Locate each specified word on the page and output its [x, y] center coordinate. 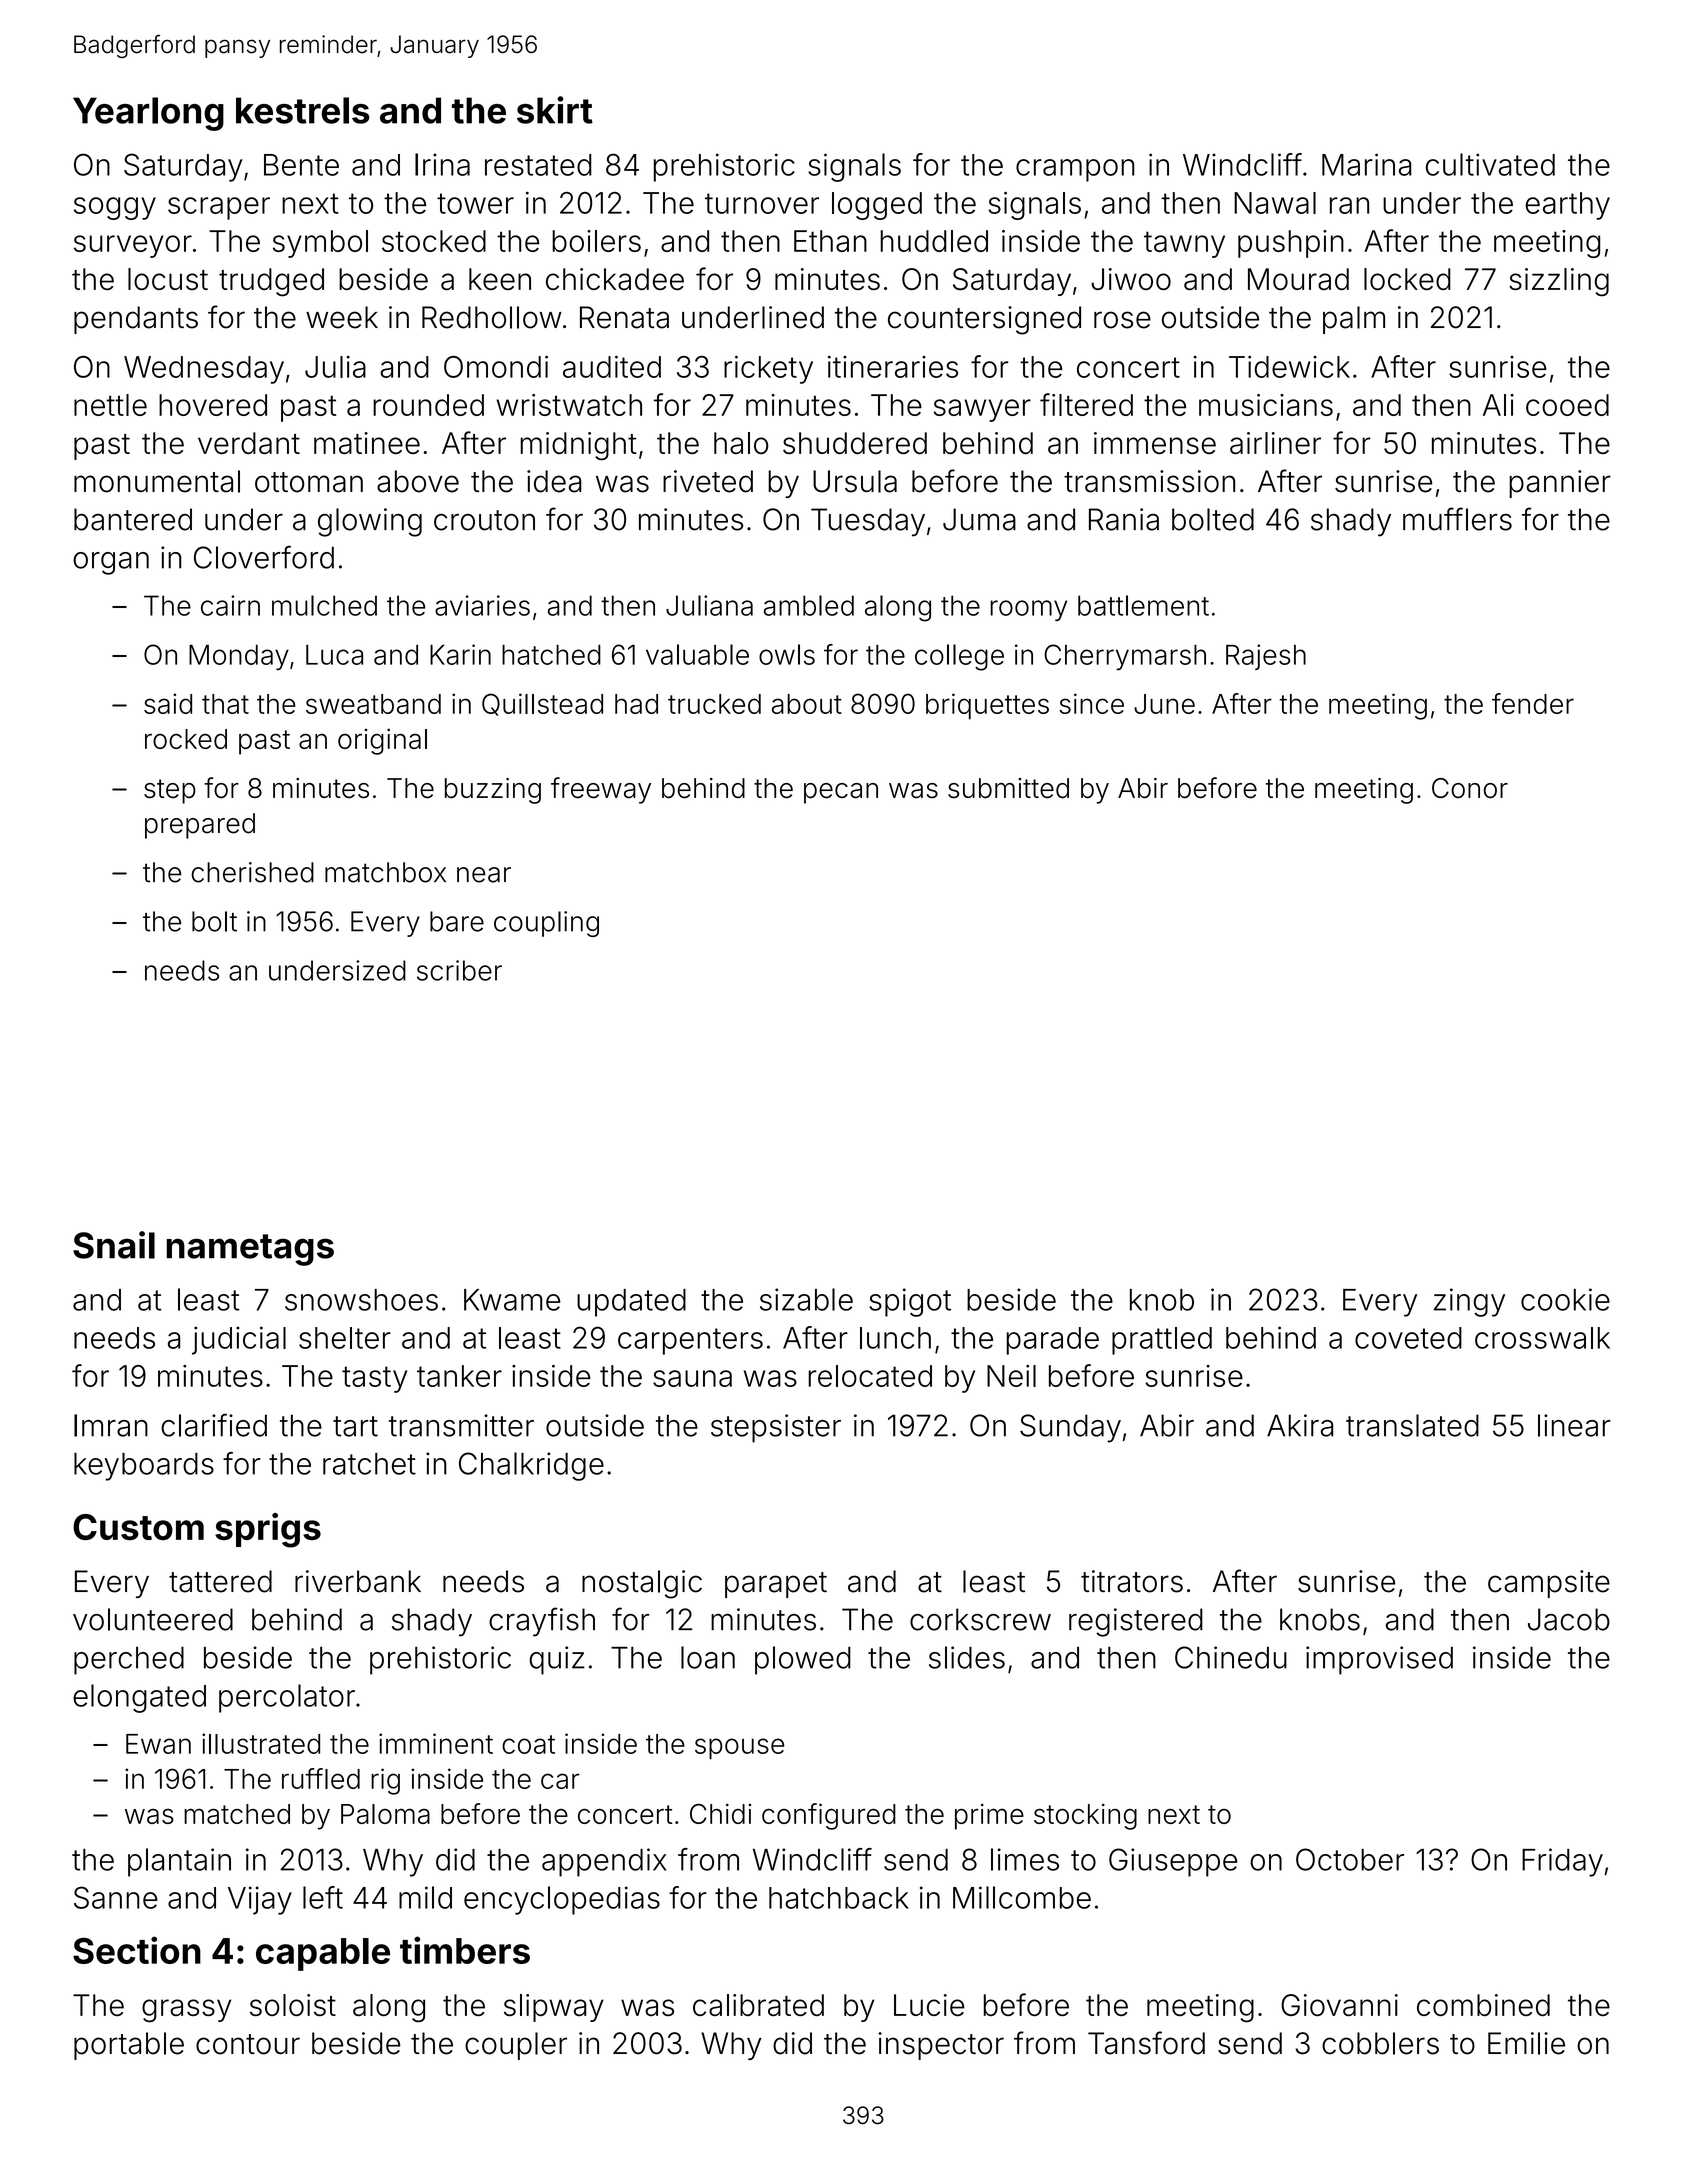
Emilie [1526, 2043]
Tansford [1146, 2043]
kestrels [303, 110]
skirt [555, 110]
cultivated [1490, 164]
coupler [516, 2046]
